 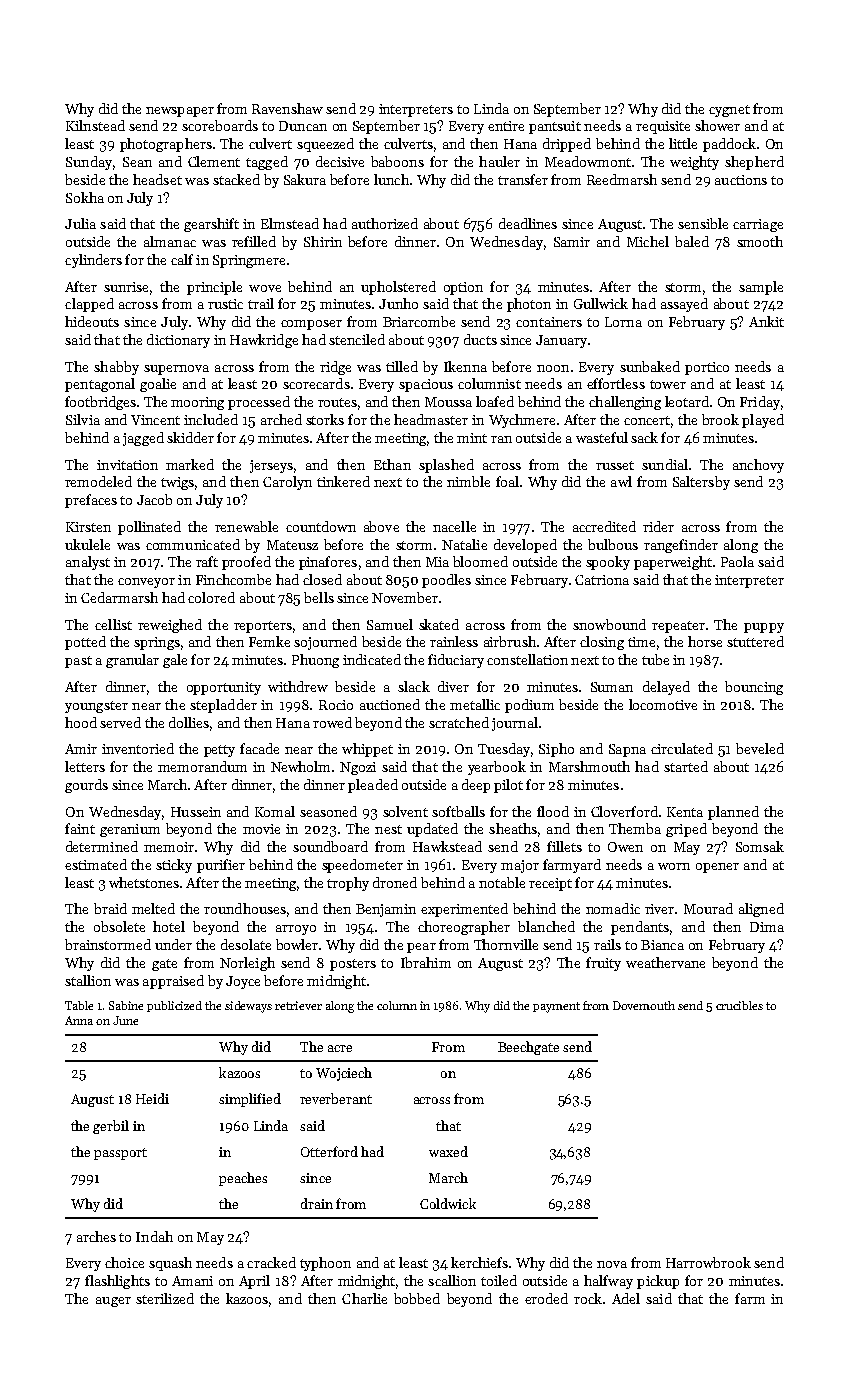 I want to click on Reedmarsh, so click(x=622, y=179).
